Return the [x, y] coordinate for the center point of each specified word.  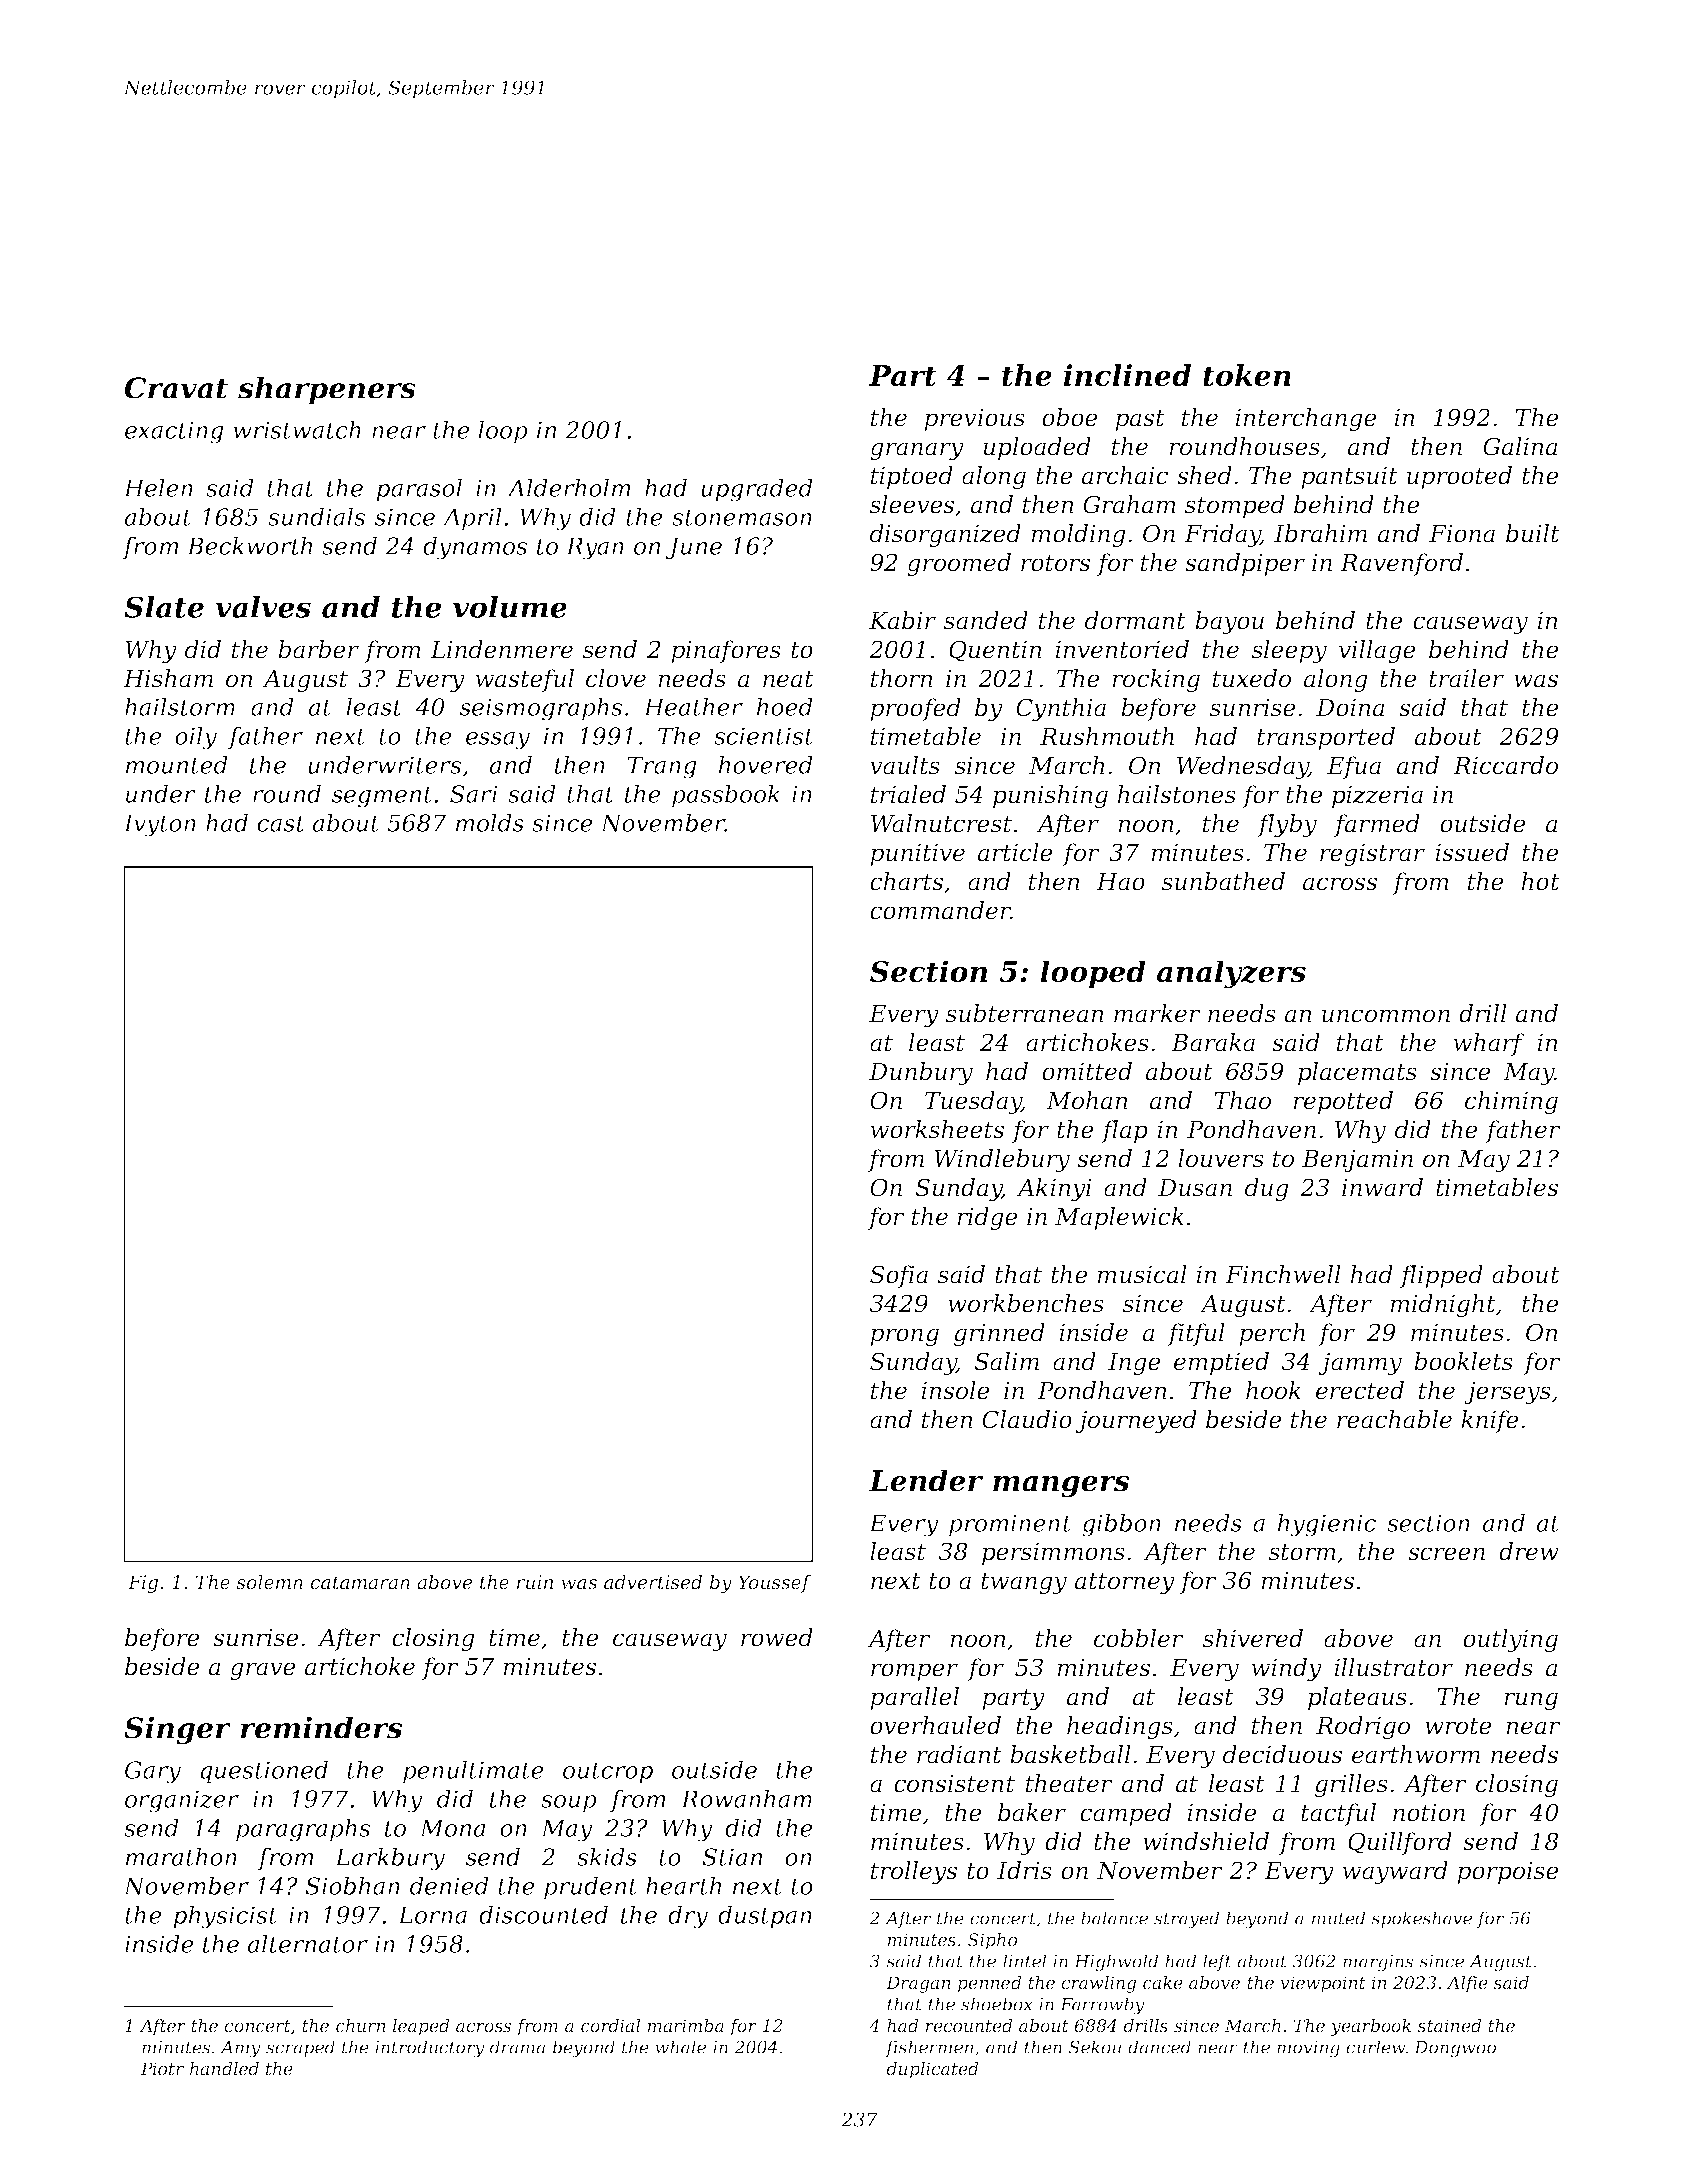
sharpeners [327, 390]
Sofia [899, 1276]
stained [1449, 2025]
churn [361, 2025]
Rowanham [746, 1798]
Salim [1006, 1361]
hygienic [1326, 1525]
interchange [1306, 419]
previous [974, 420]
